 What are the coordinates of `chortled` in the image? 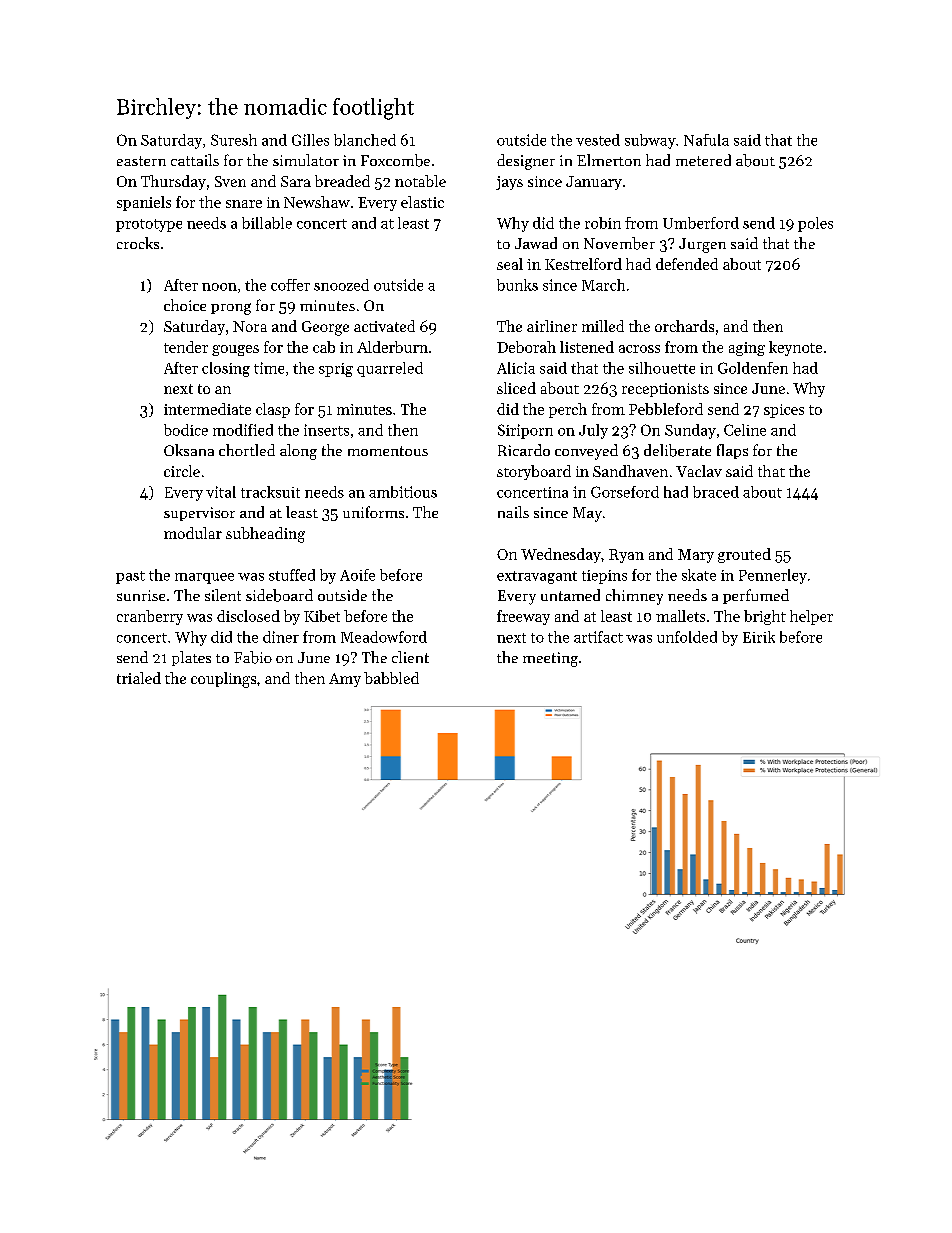 It's located at (247, 450).
